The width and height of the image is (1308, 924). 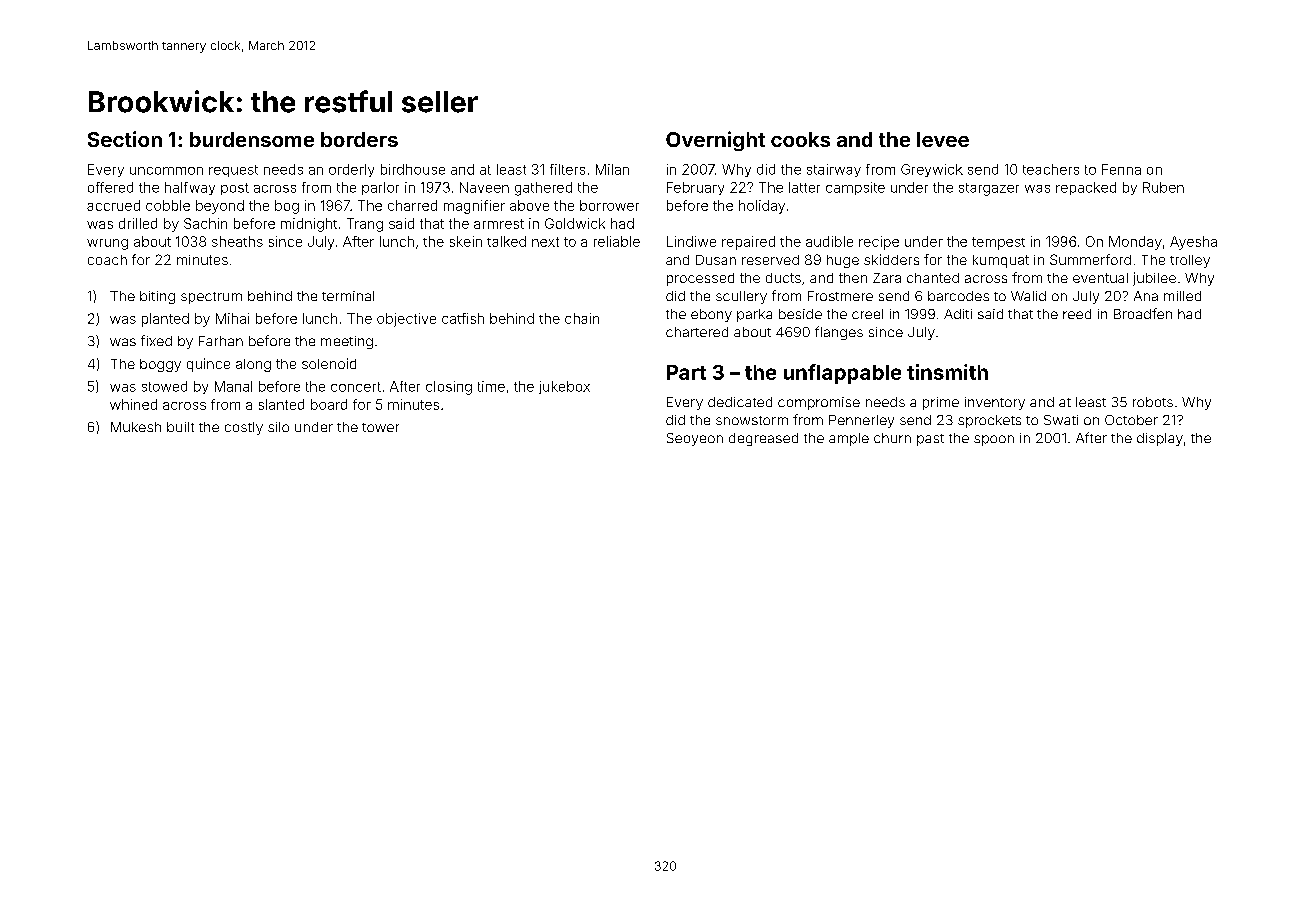 What do you see at coordinates (762, 207) in the image?
I see `holiday` at bounding box center [762, 207].
